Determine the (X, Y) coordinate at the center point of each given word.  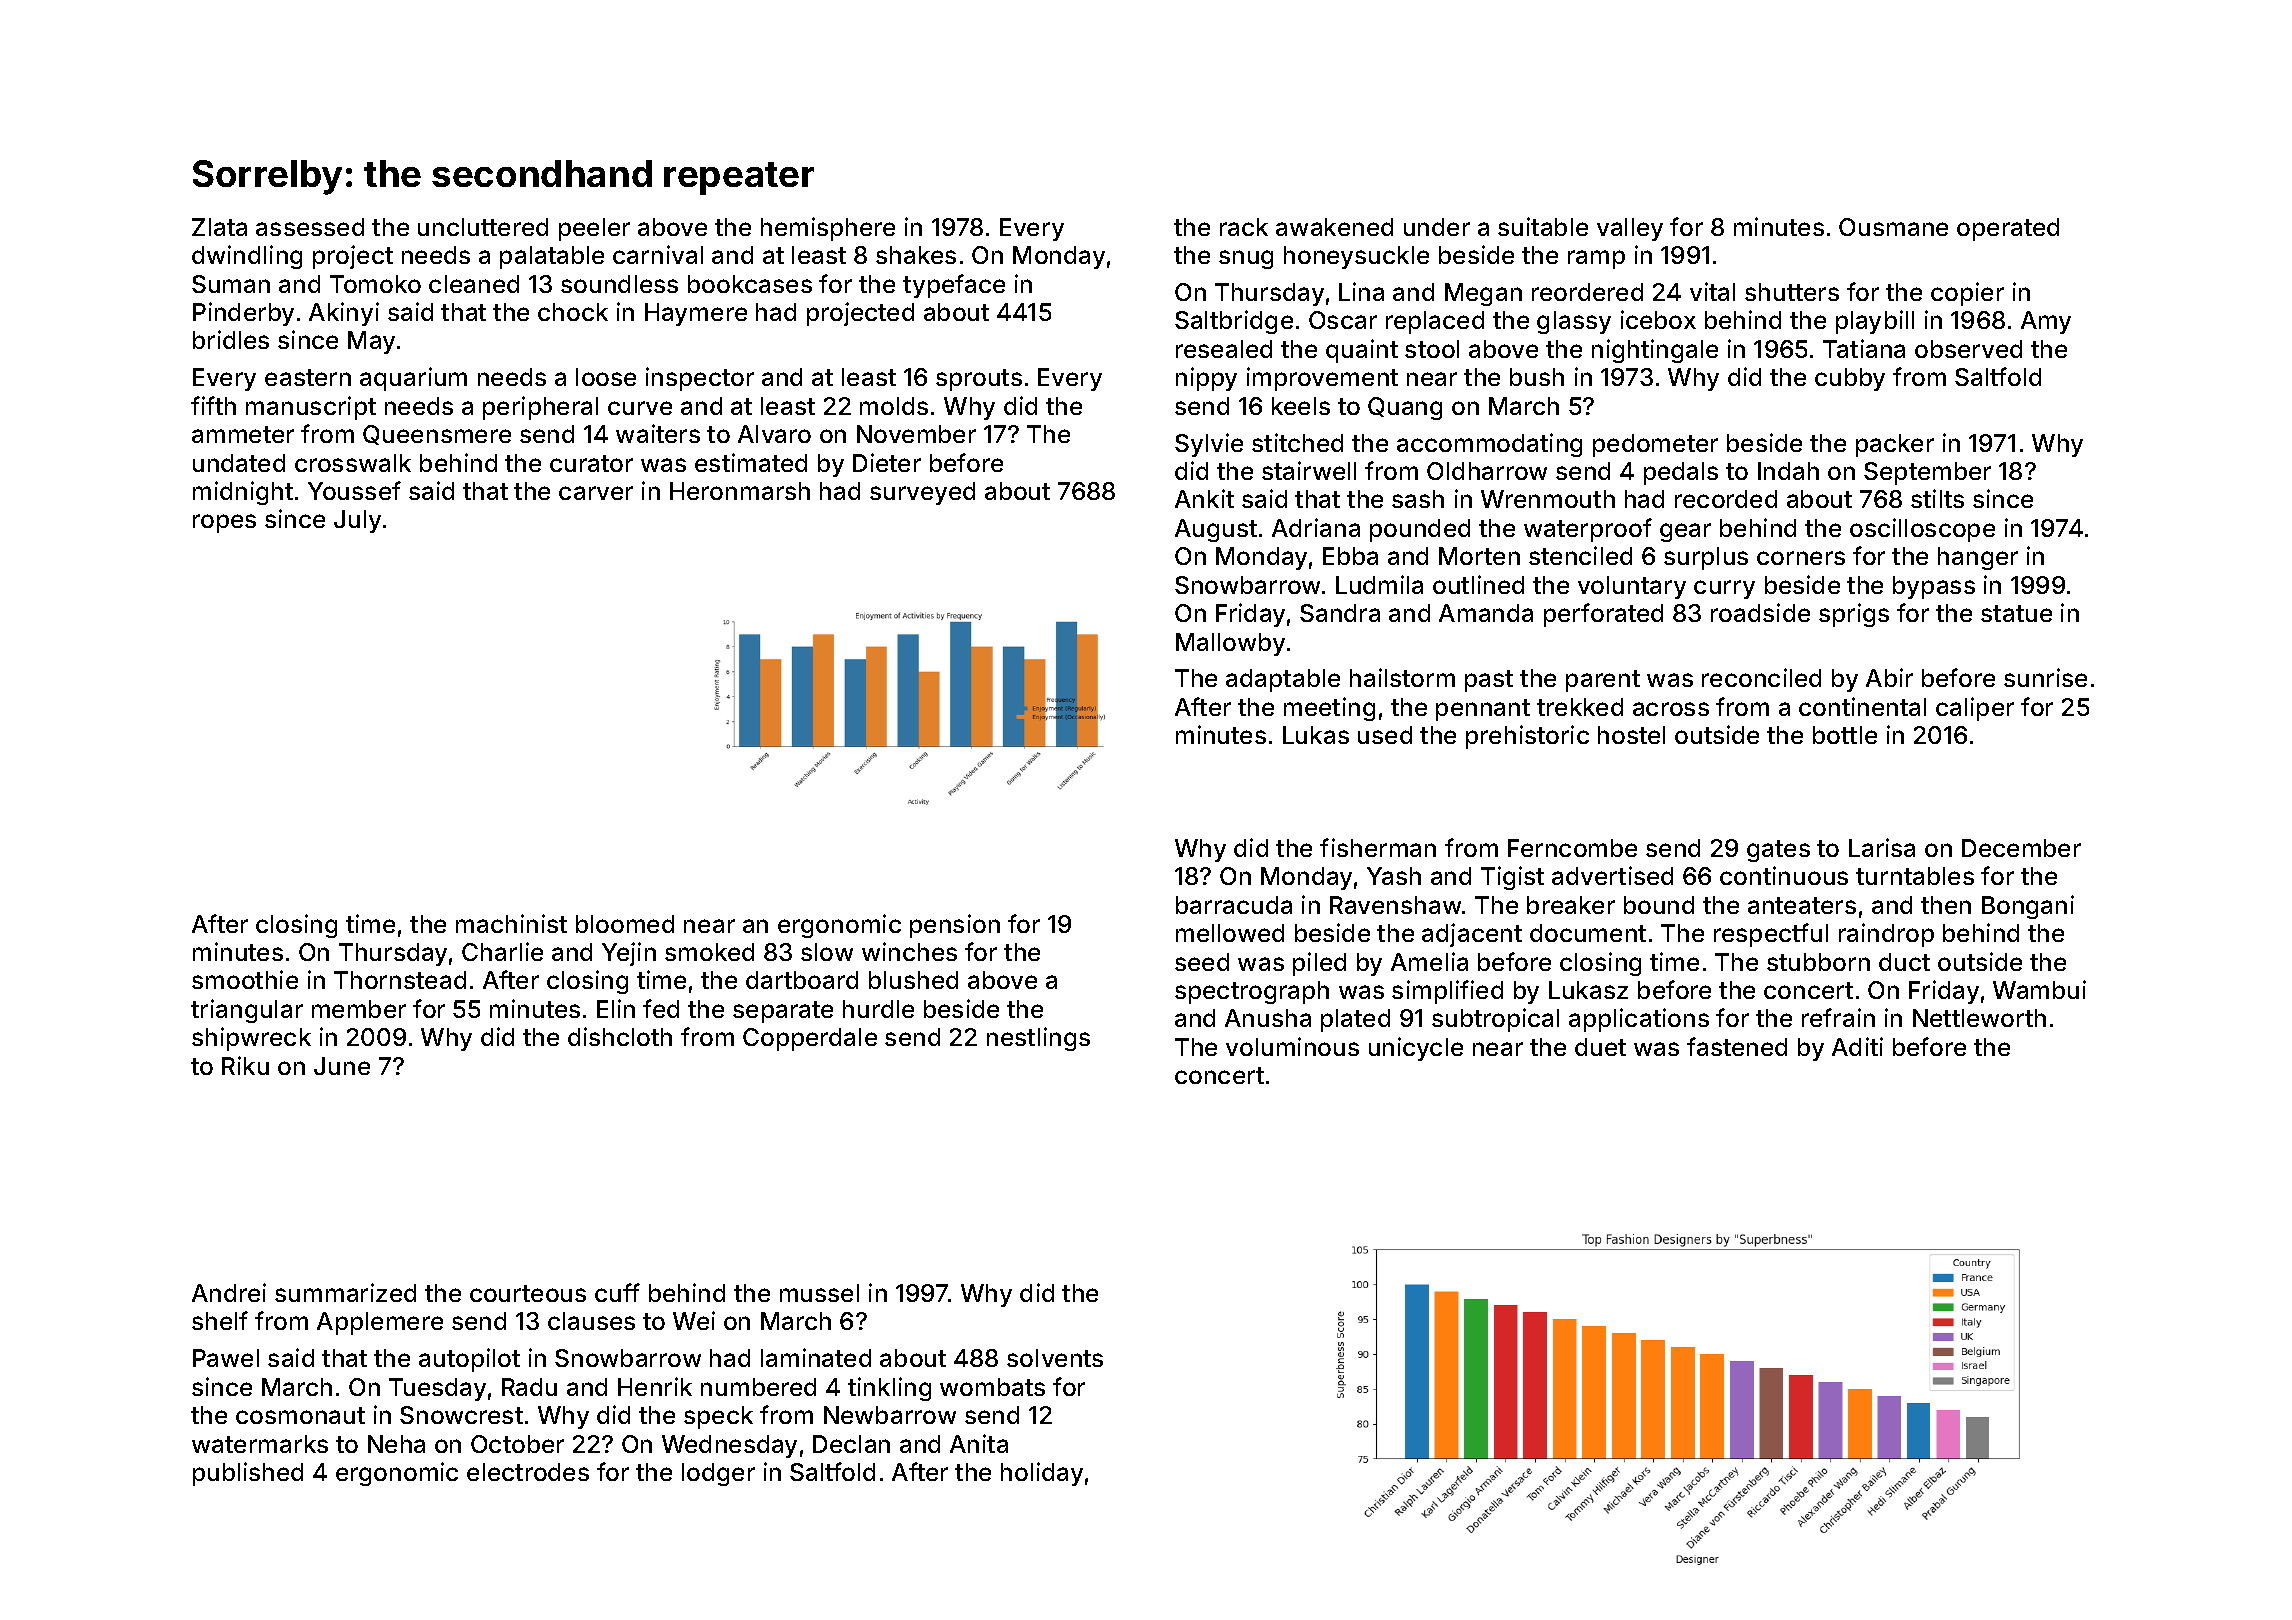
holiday (1042, 1474)
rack (1244, 227)
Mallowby (1230, 644)
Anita (979, 1443)
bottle (1845, 735)
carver (596, 493)
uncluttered (483, 227)
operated (2008, 229)
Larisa (1882, 847)
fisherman (1378, 847)
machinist (511, 923)
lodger (718, 1474)
